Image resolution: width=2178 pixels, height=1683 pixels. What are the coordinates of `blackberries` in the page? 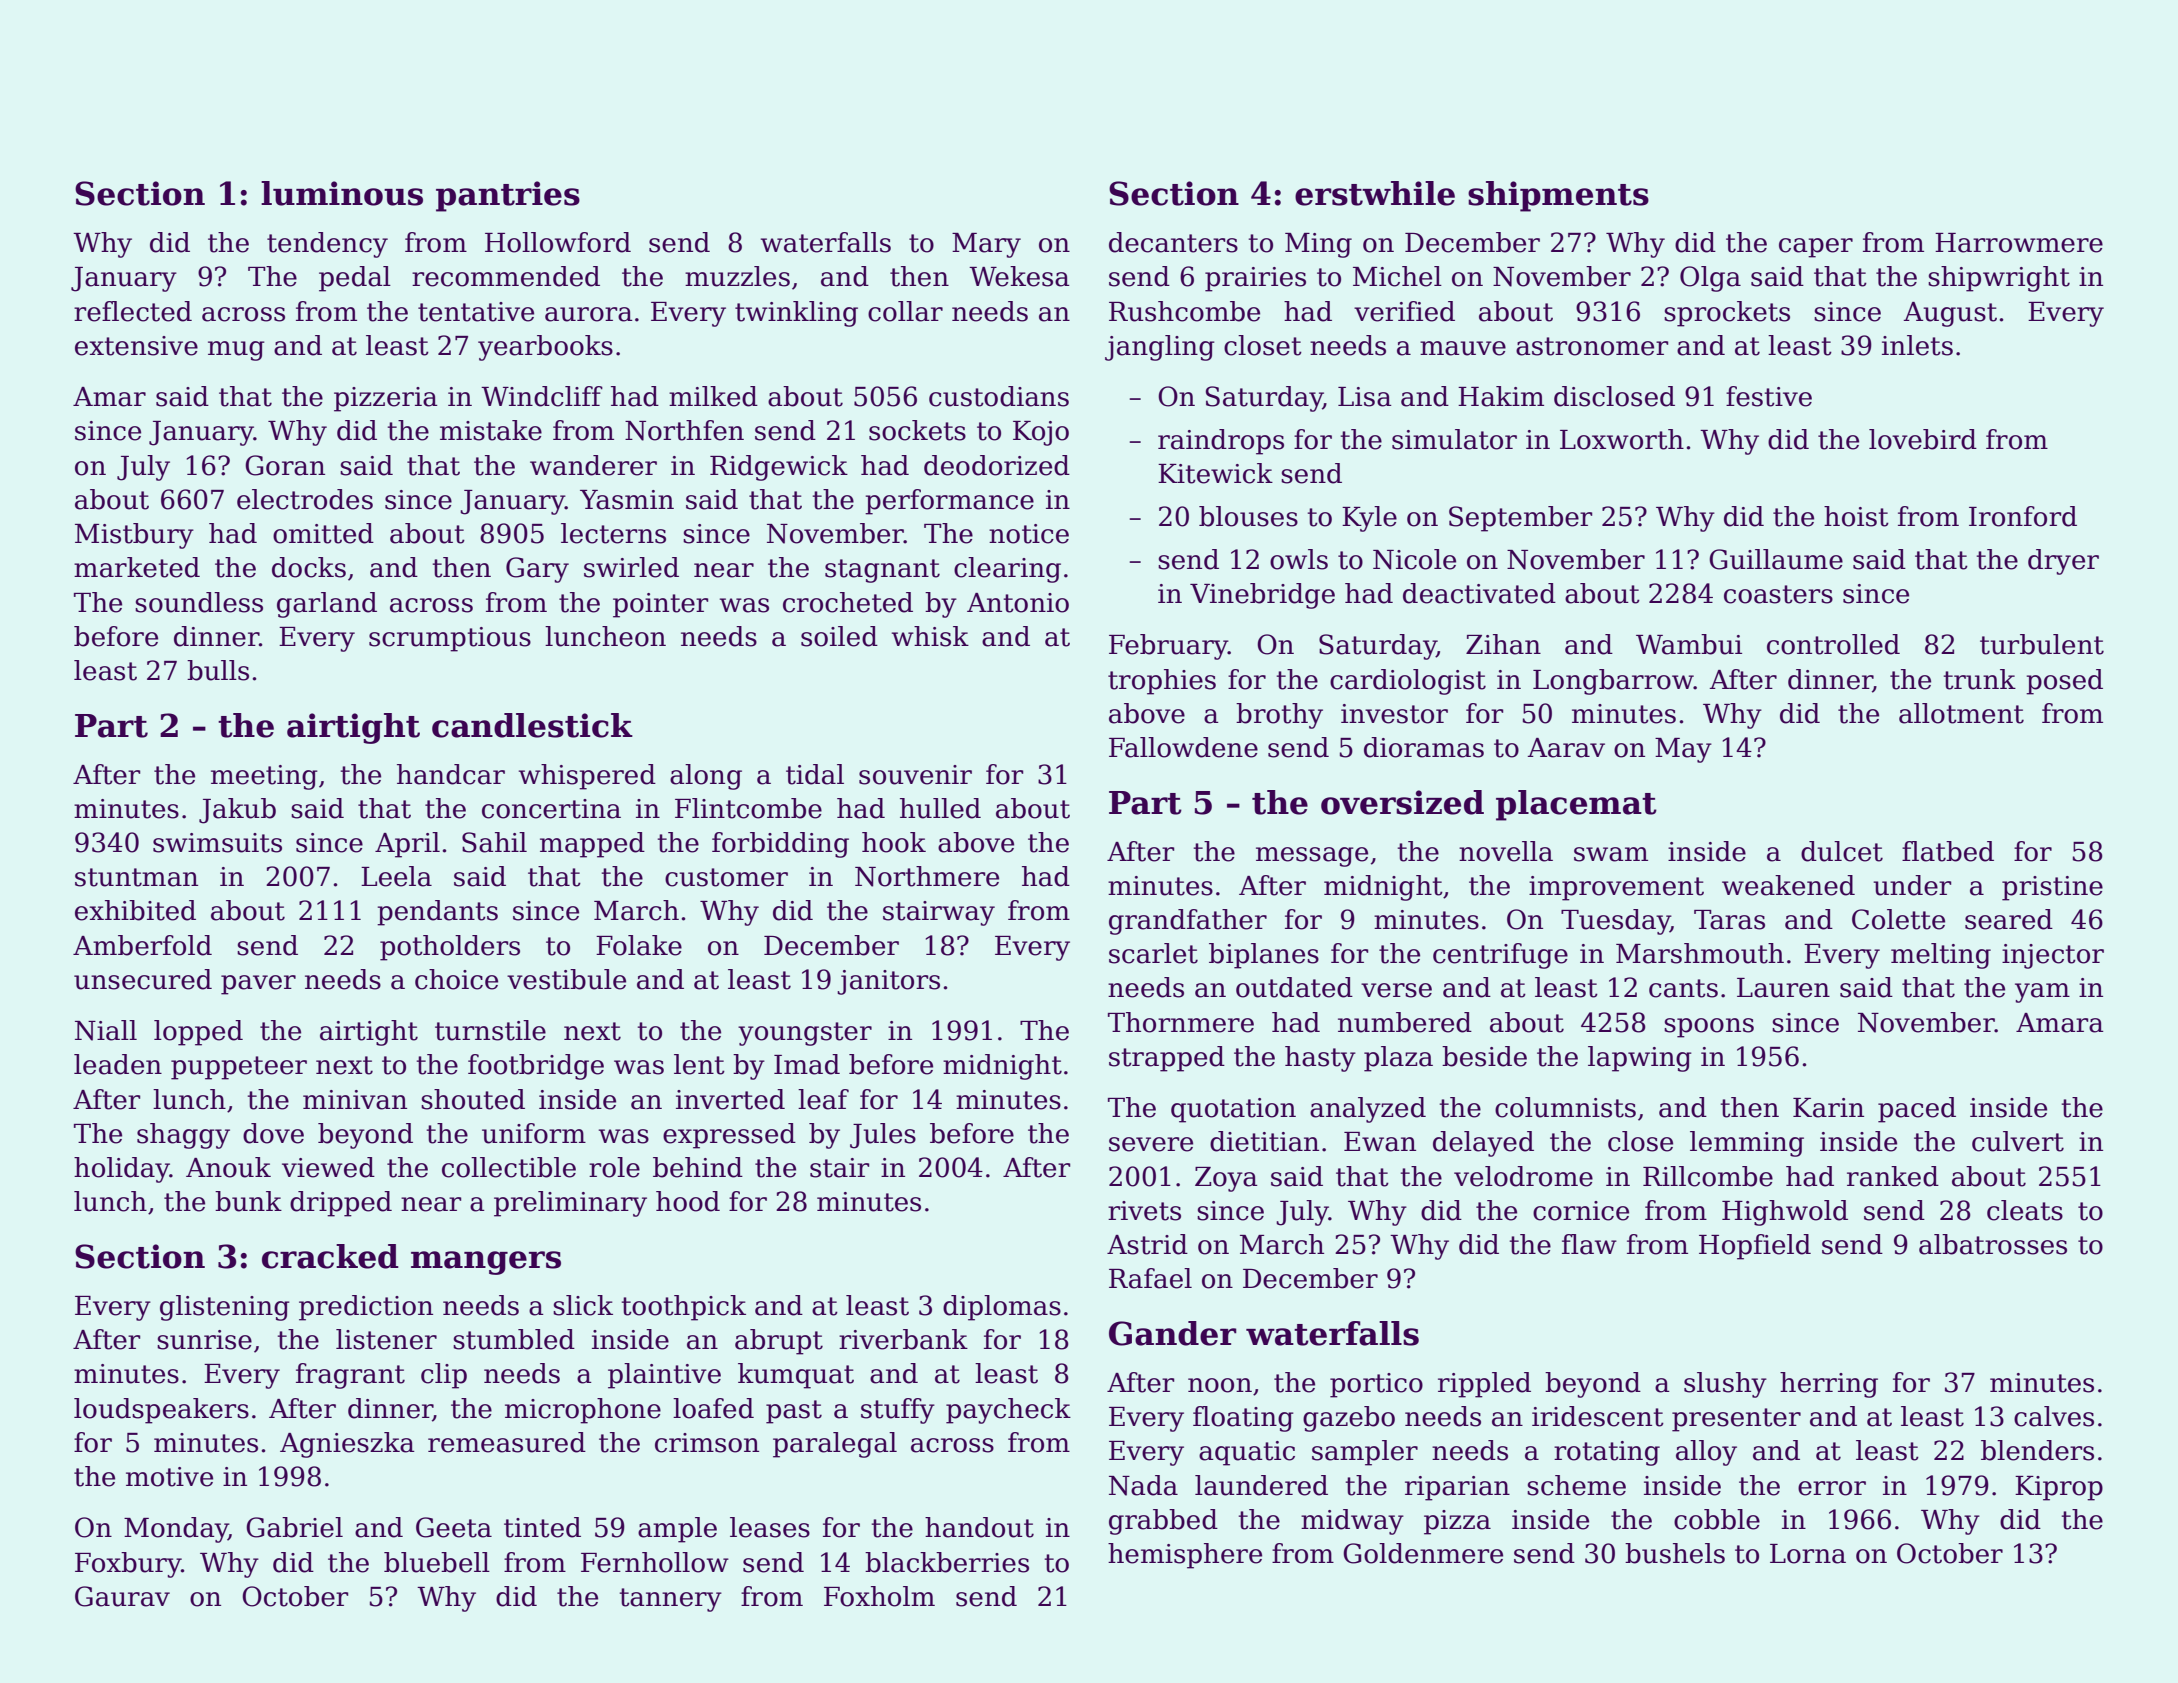 It's located at (947, 1562).
